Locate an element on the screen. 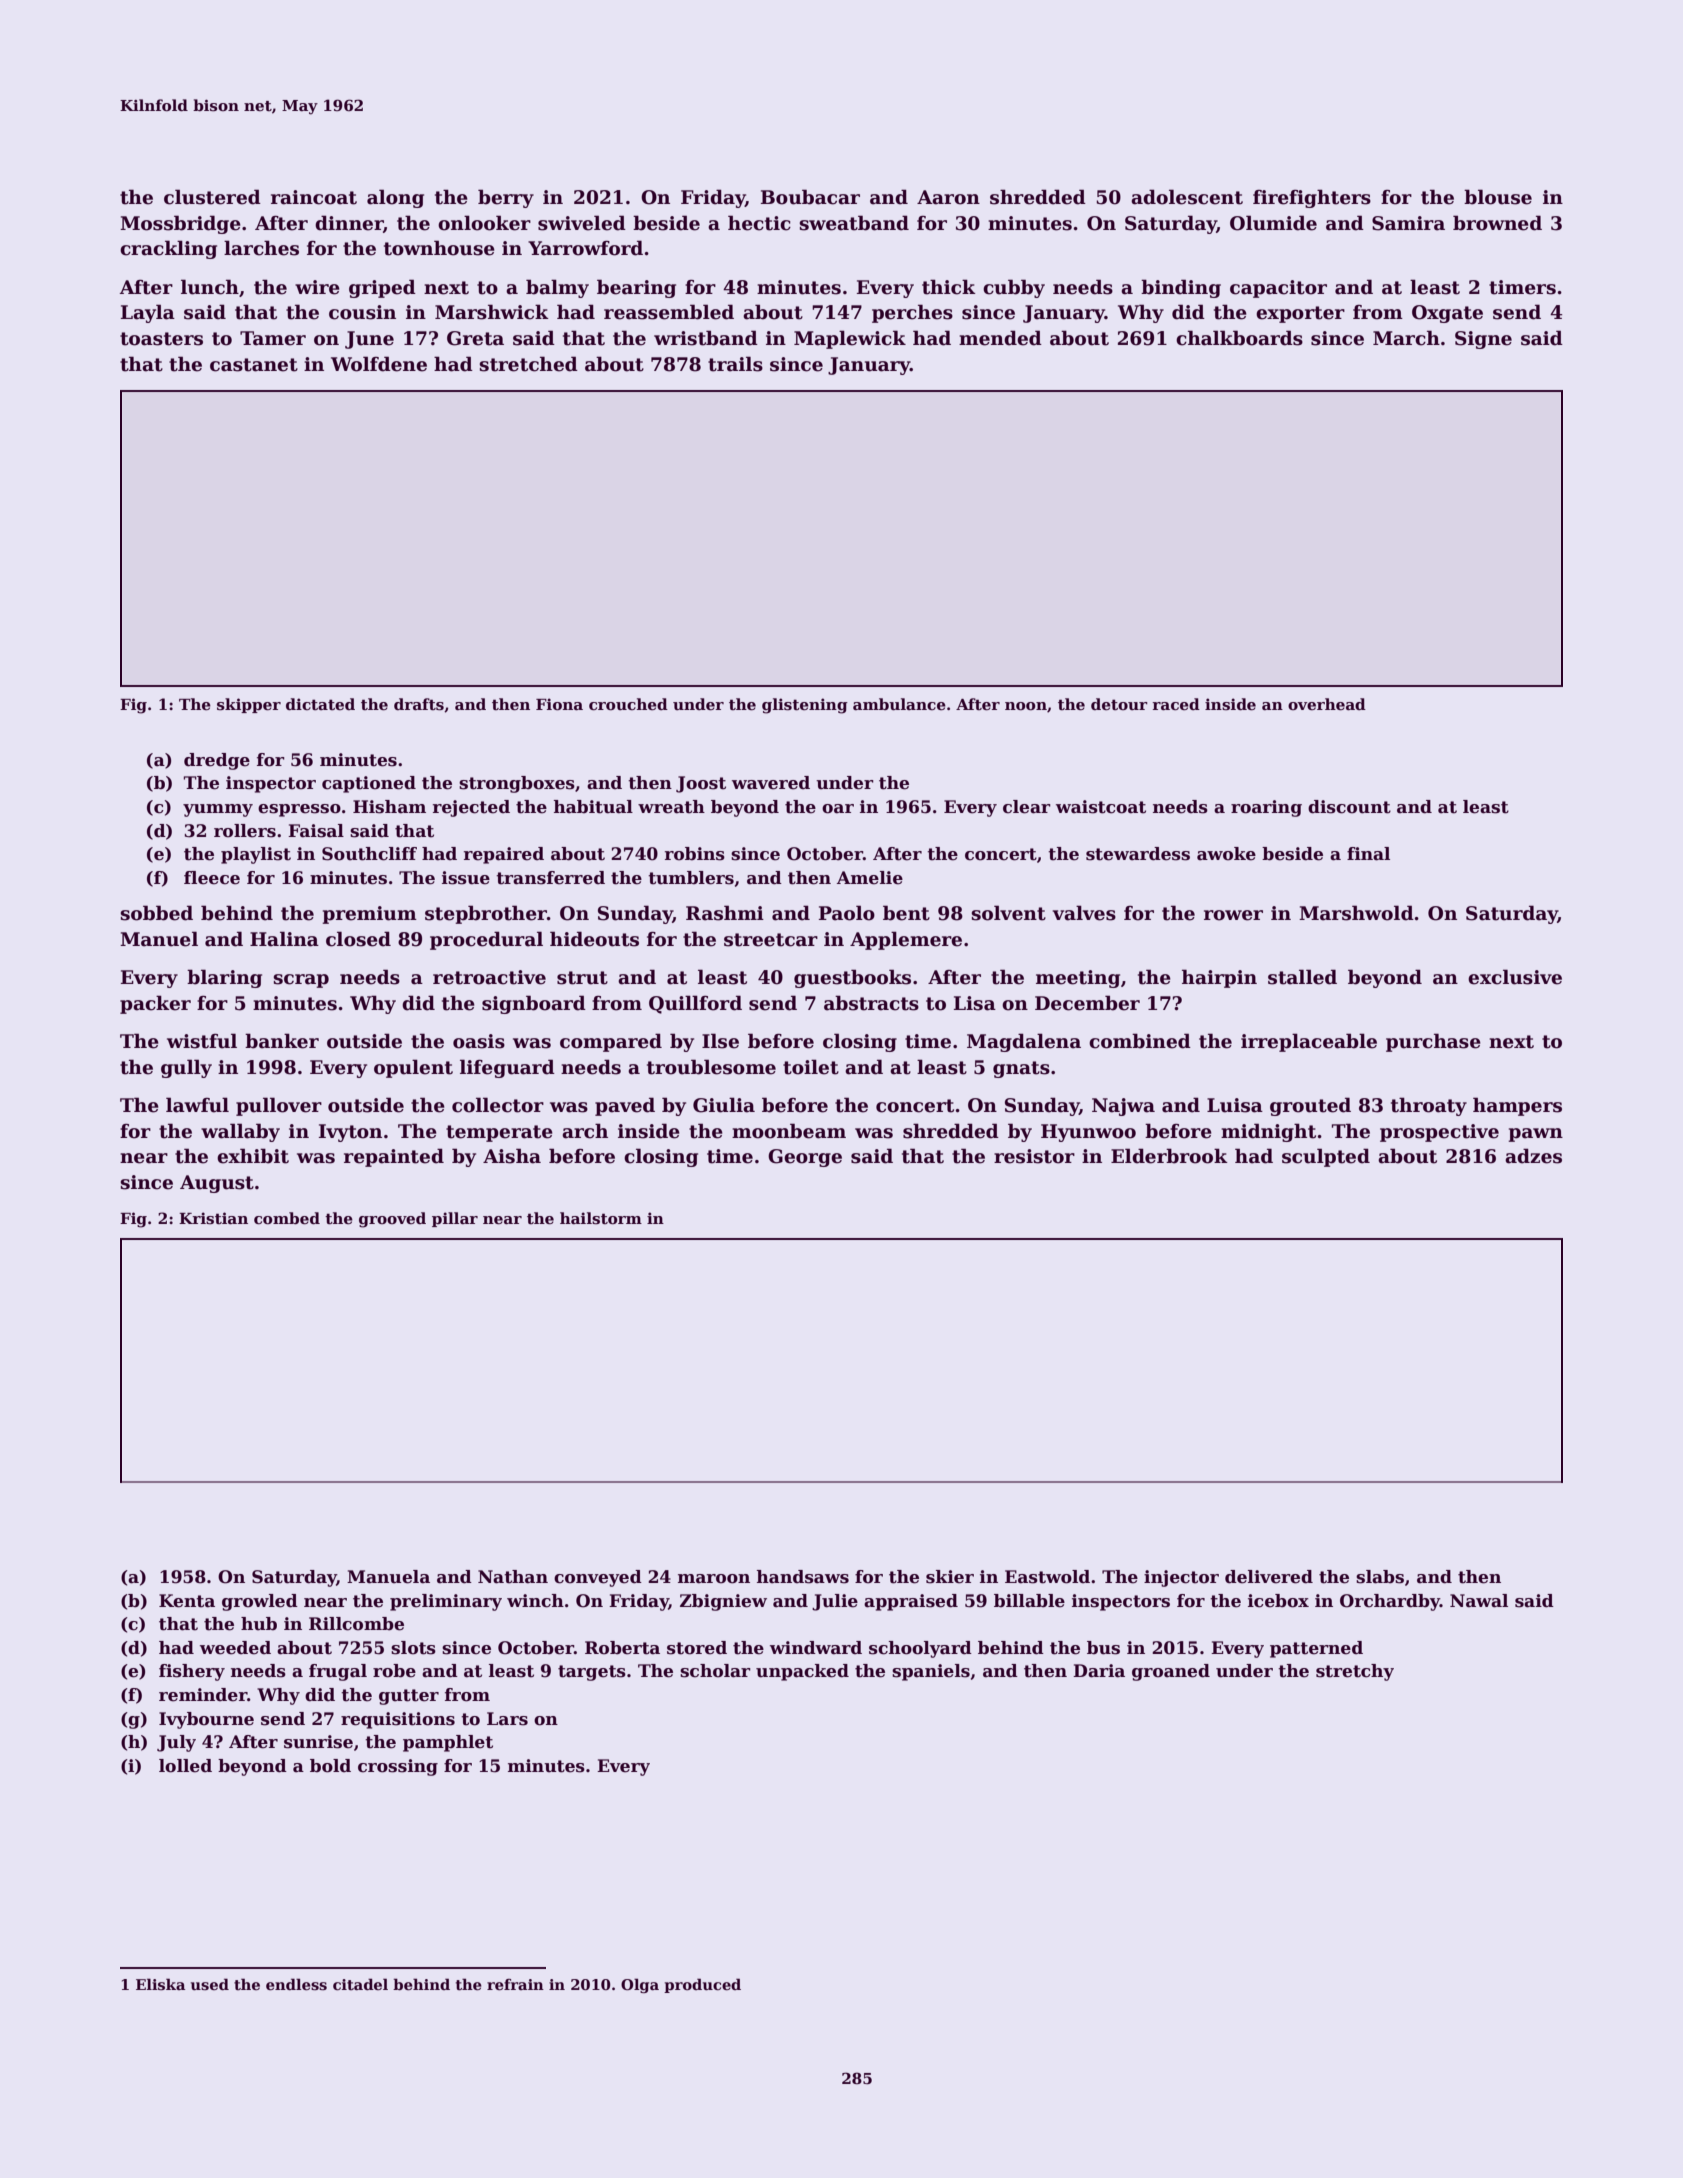 The width and height of the screenshot is (1683, 2178). Maplewick is located at coordinates (850, 339).
